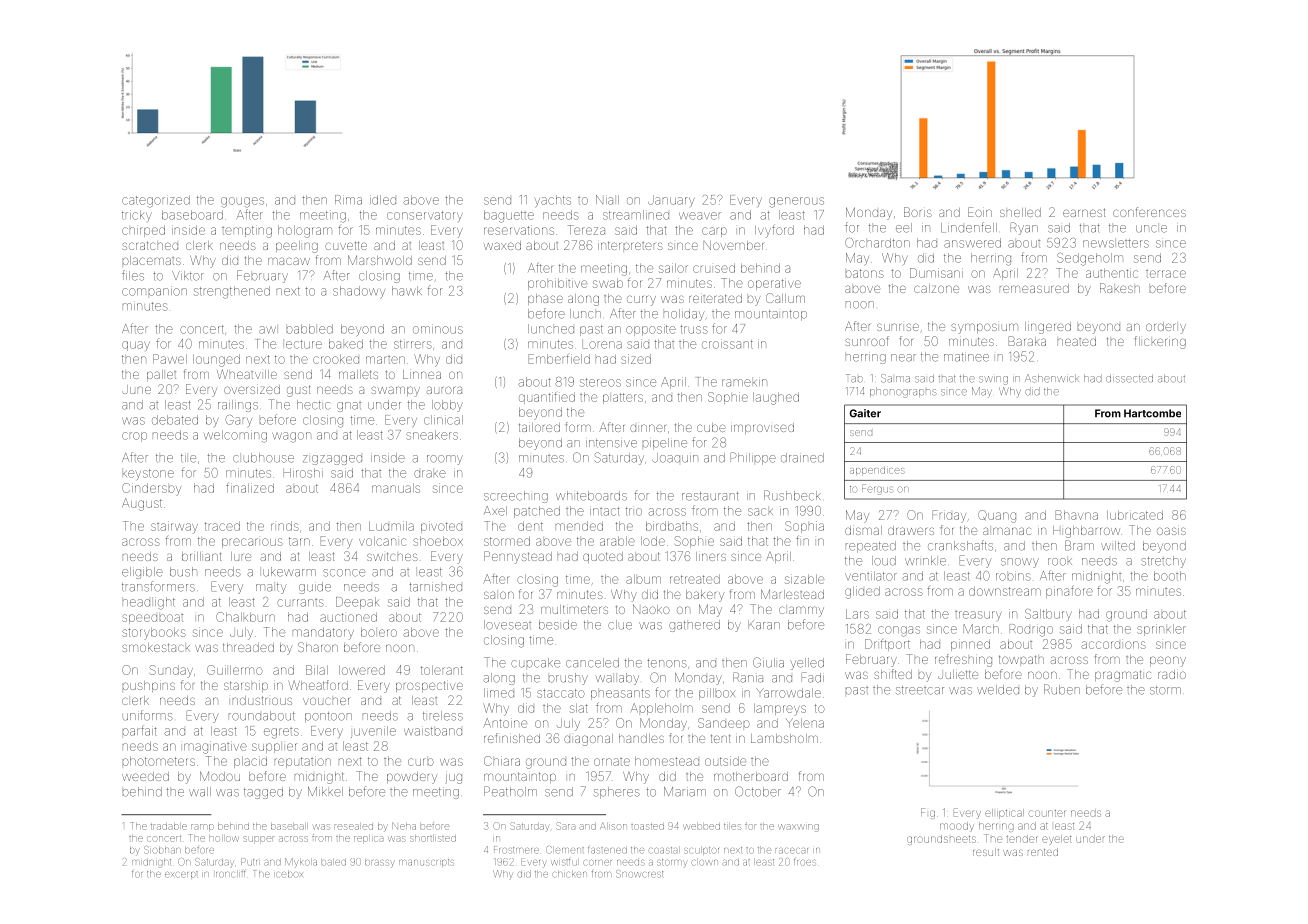 The image size is (1308, 924). Describe the element at coordinates (564, 861) in the screenshot. I see `wistful` at that location.
